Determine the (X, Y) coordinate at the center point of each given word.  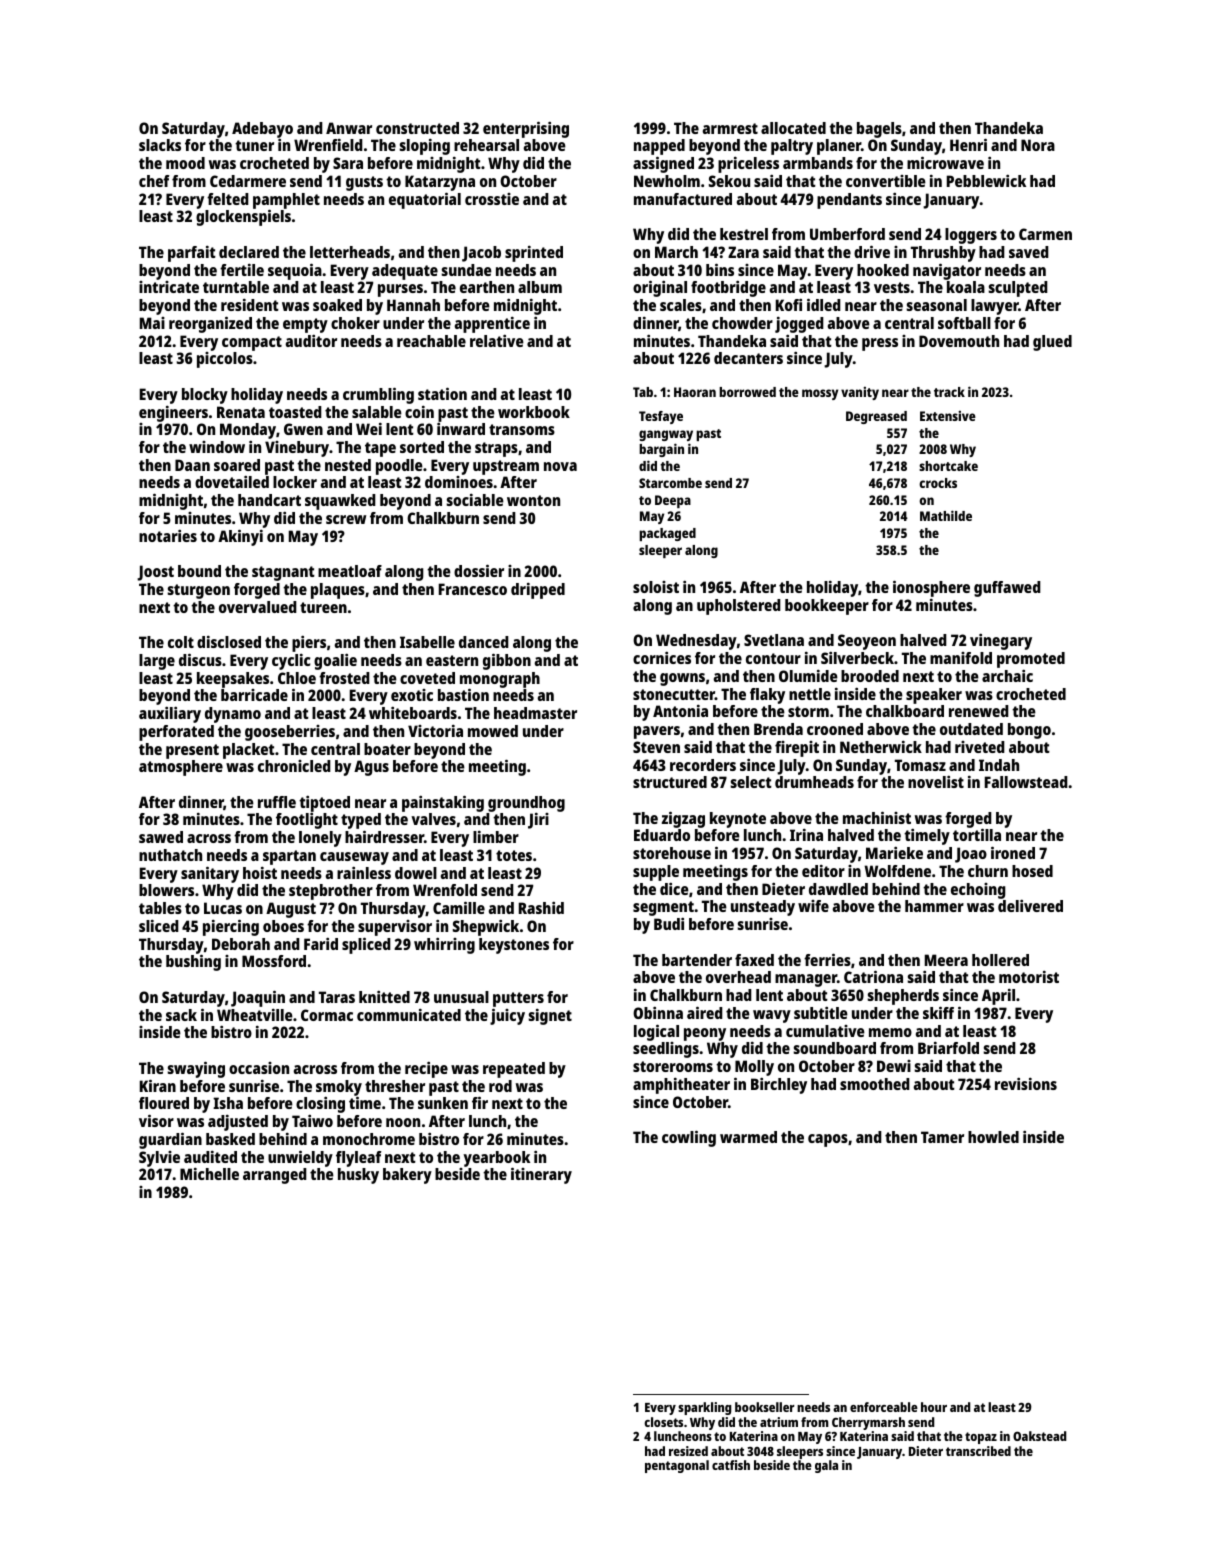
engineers (173, 414)
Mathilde (946, 515)
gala (826, 1466)
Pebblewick (986, 180)
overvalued (258, 607)
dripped (538, 591)
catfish (731, 1465)
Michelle (209, 1174)
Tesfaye (661, 417)
